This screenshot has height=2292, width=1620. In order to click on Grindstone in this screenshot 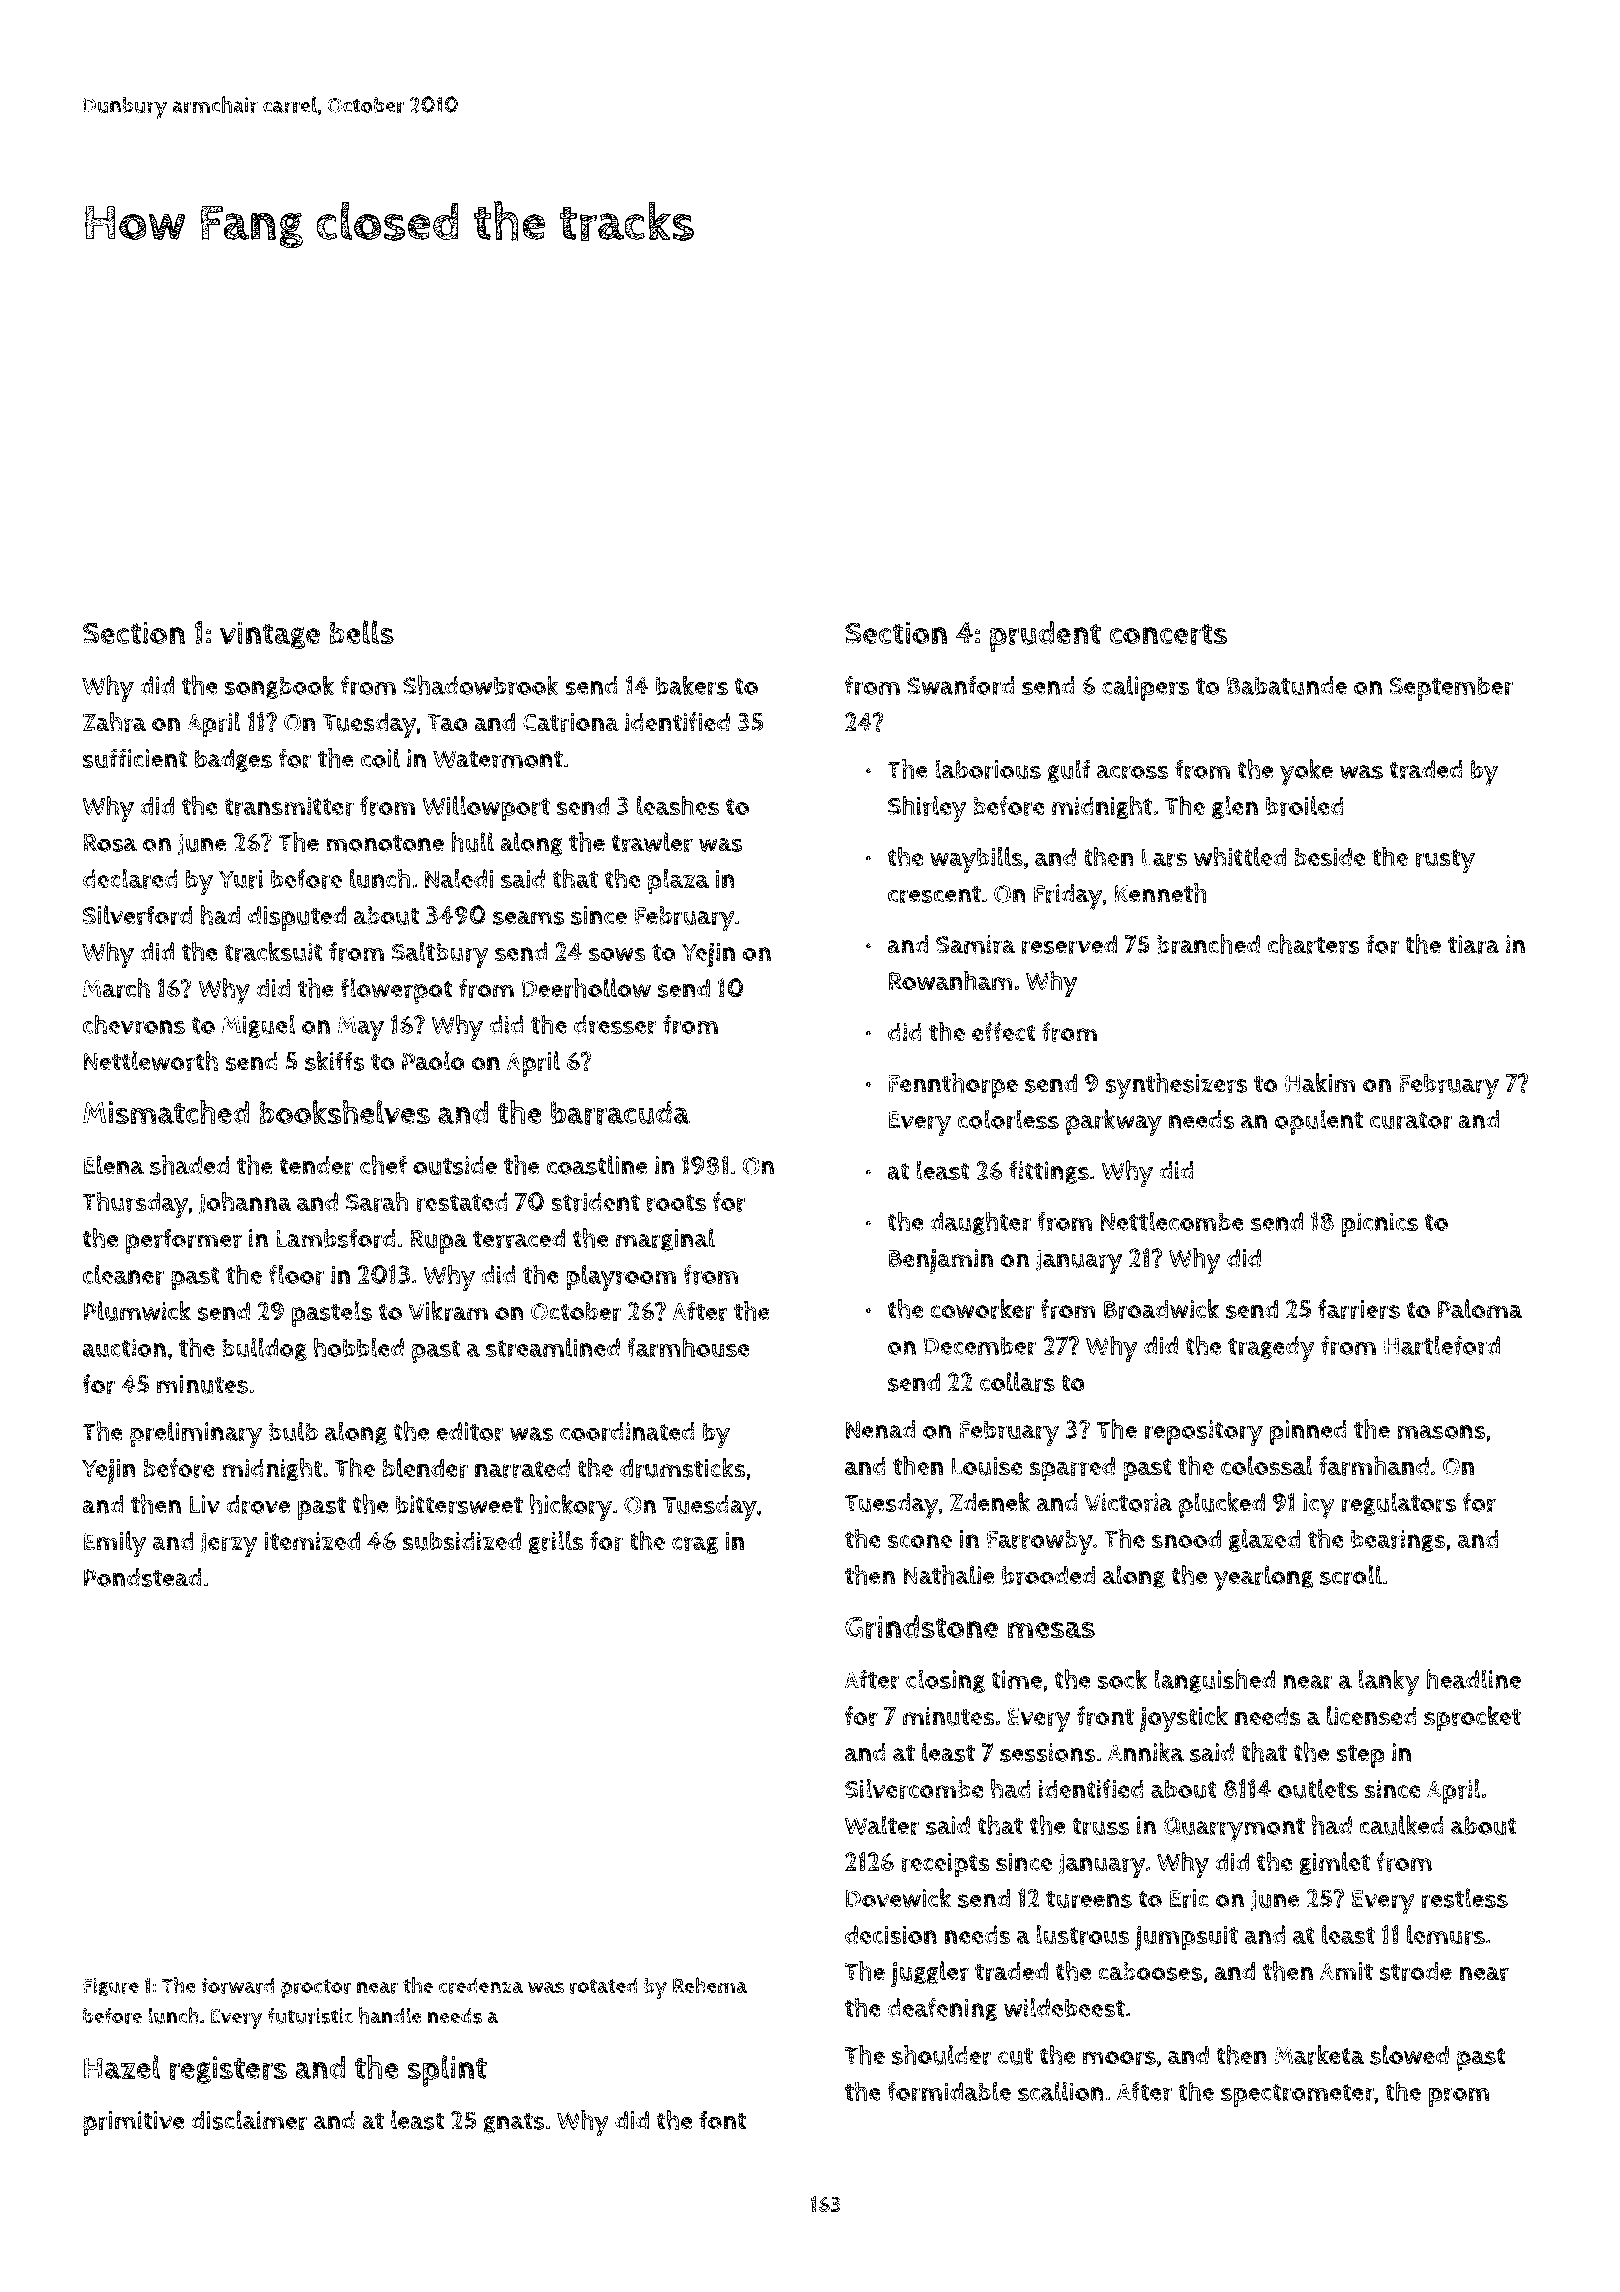, I will do `click(921, 1627)`.
